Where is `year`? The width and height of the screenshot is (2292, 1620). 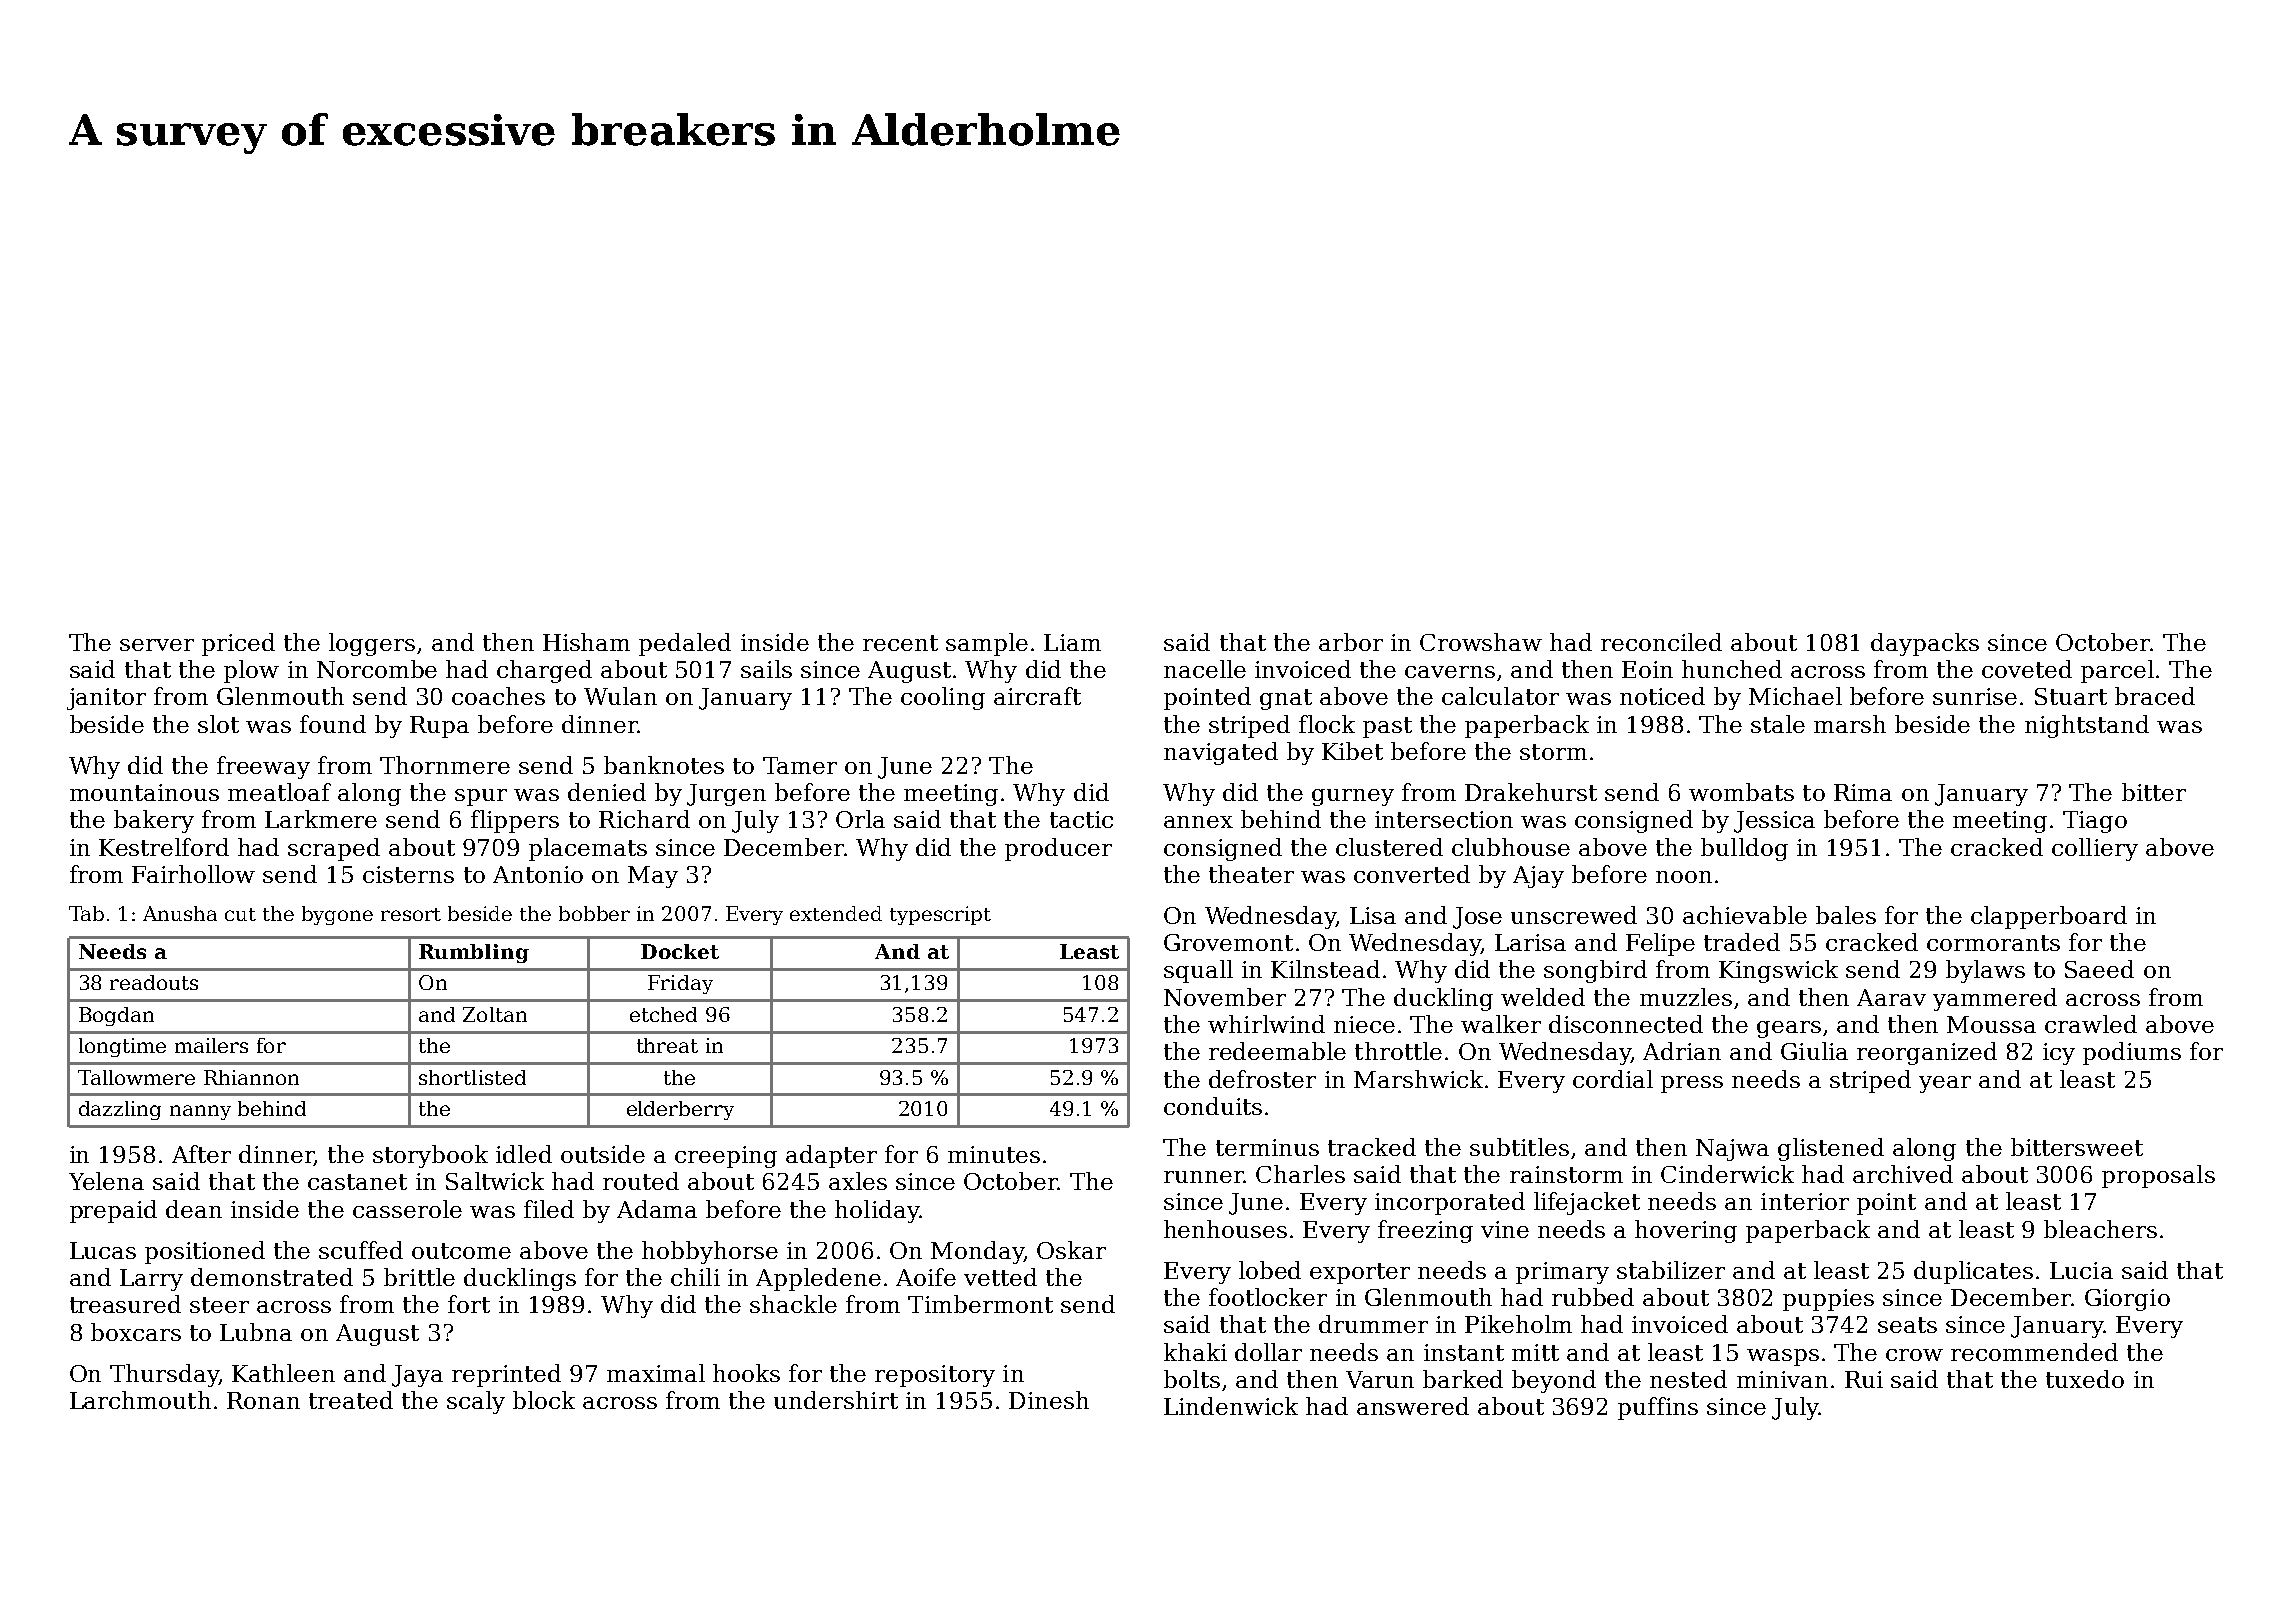 year is located at coordinates (1945, 1084).
